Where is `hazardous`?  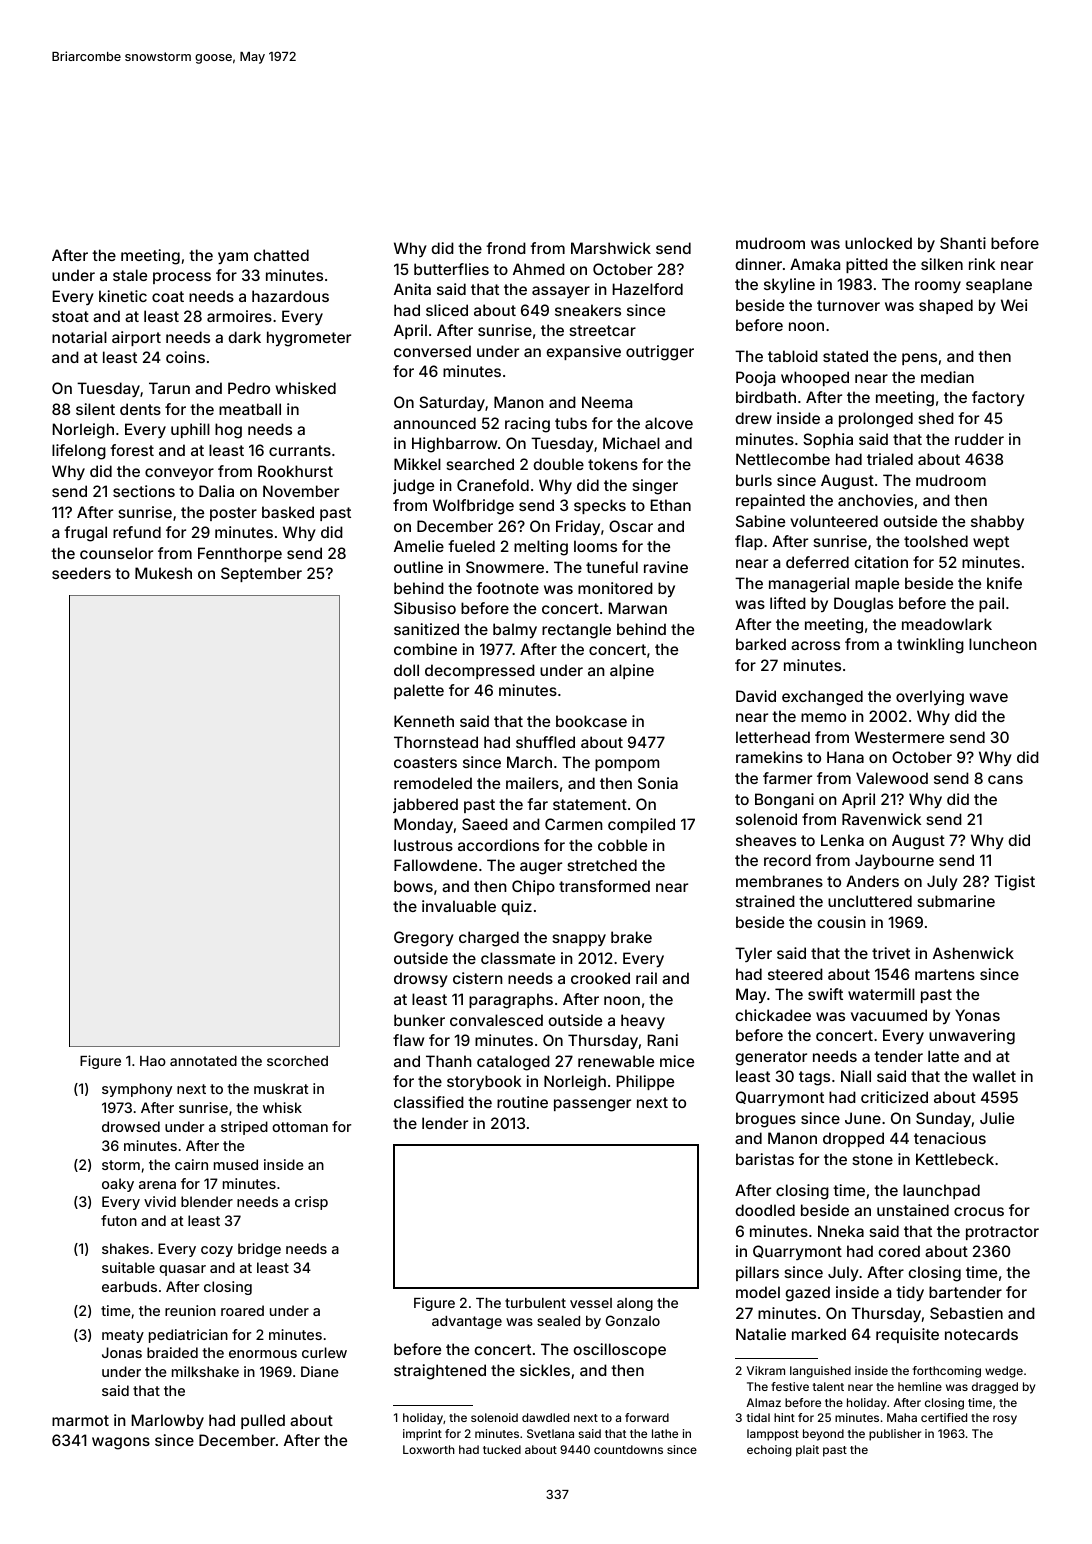 hazardous is located at coordinates (290, 296).
